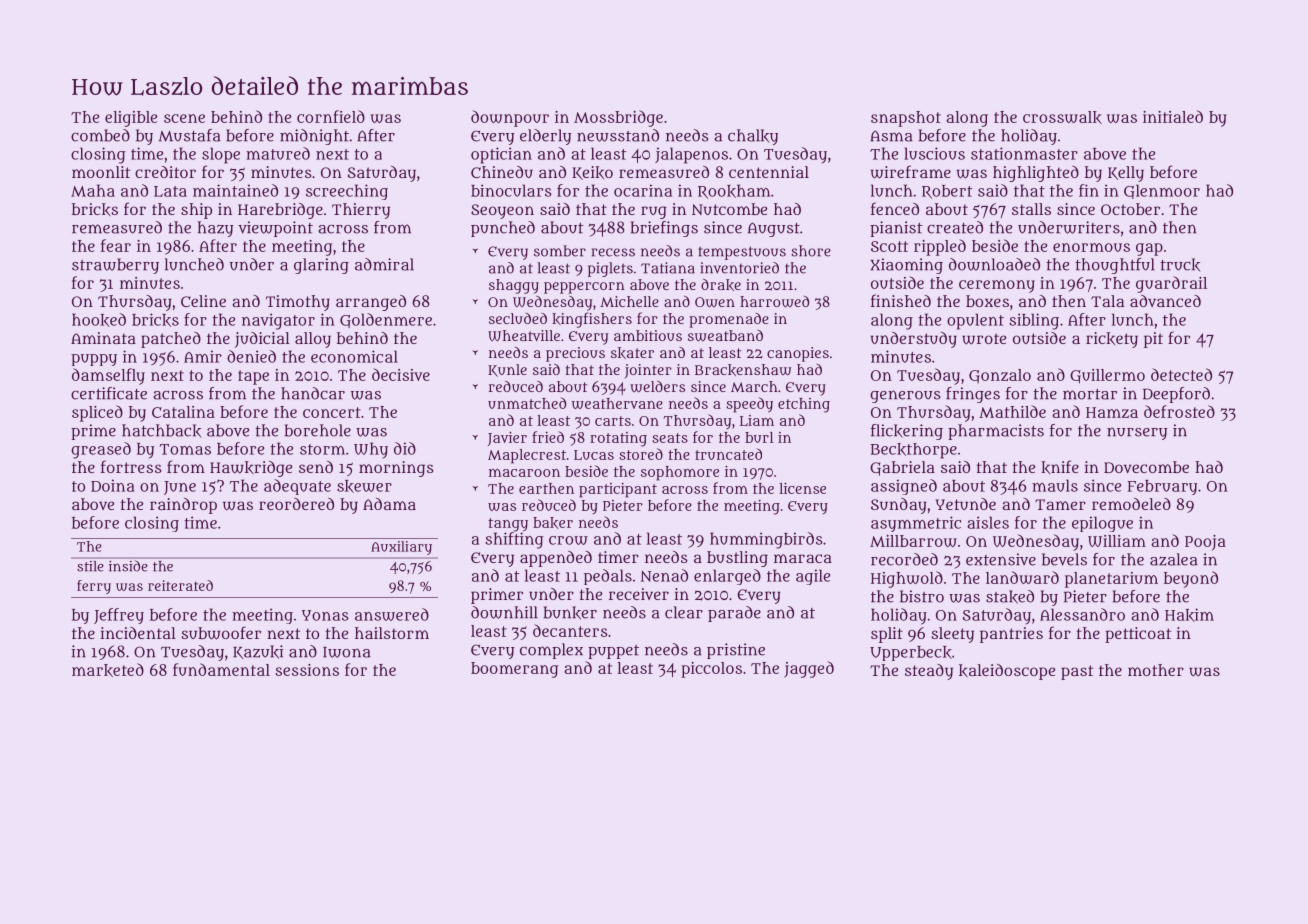  I want to click on Mossbridge, so click(618, 118).
